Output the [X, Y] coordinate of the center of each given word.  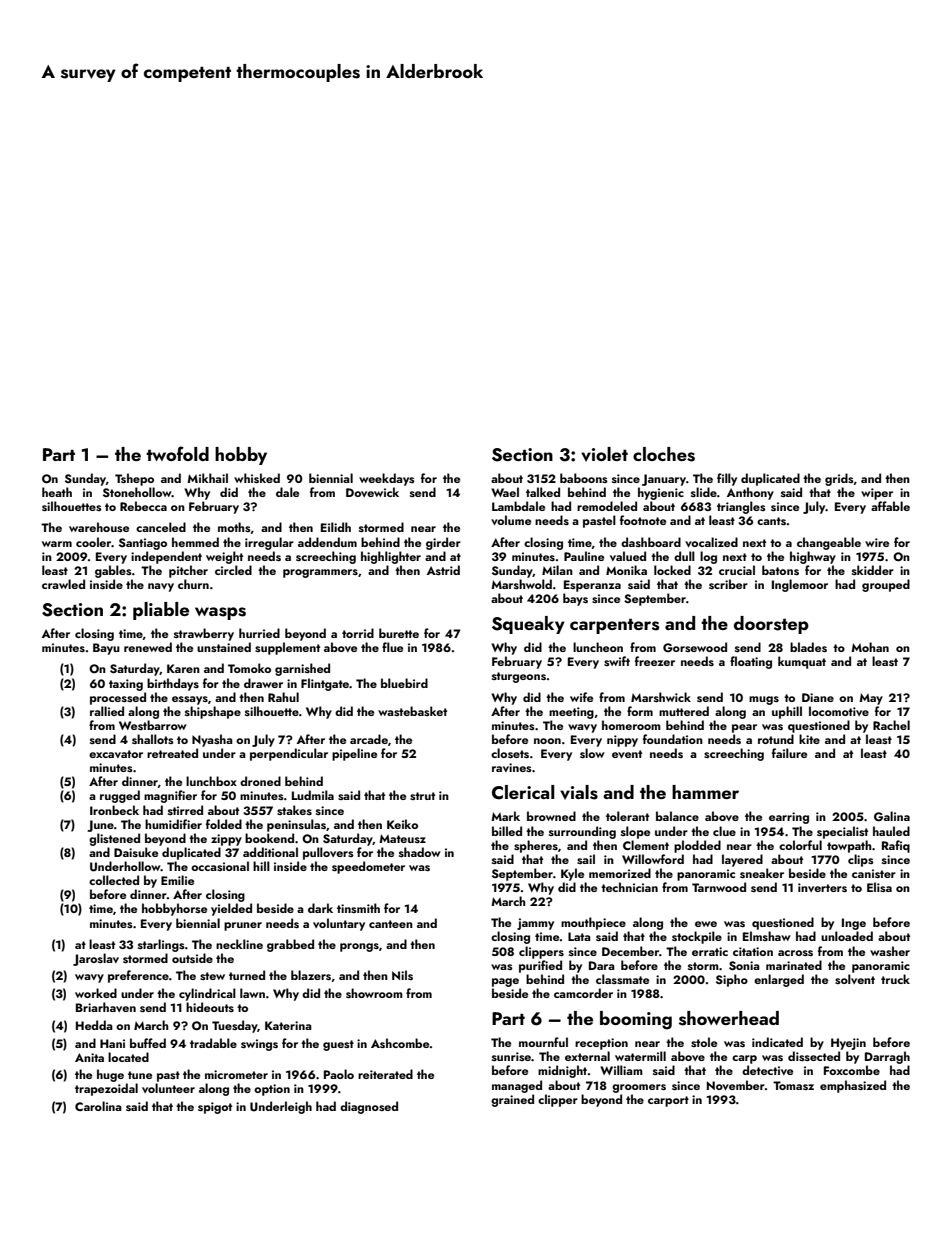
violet [604, 454]
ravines [512, 767]
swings [259, 1045]
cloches [664, 454]
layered [742, 860]
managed [517, 1086]
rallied [107, 711]
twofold [177, 453]
